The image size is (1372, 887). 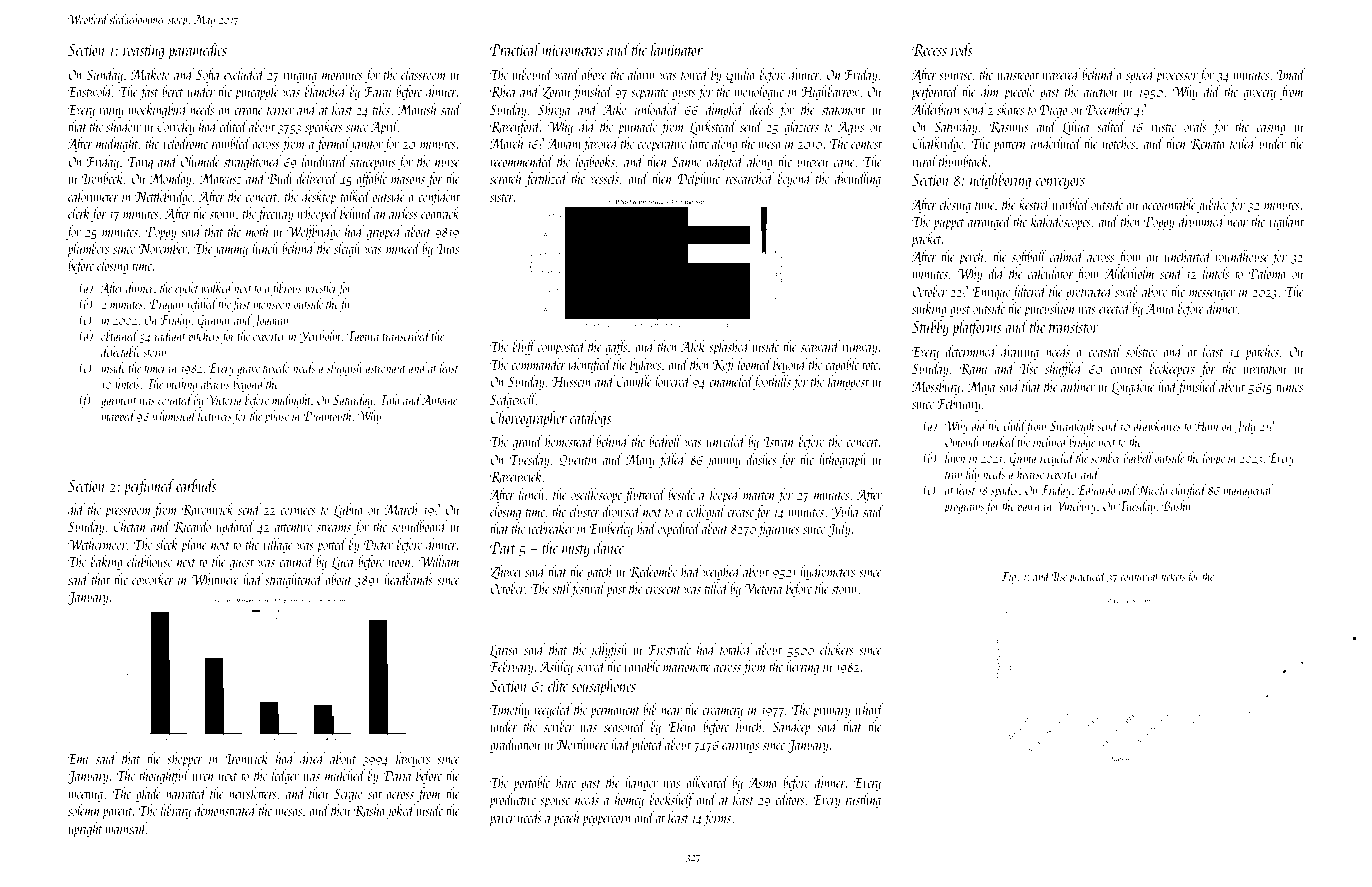 What do you see at coordinates (1074, 327) in the screenshot?
I see `transistor` at bounding box center [1074, 327].
